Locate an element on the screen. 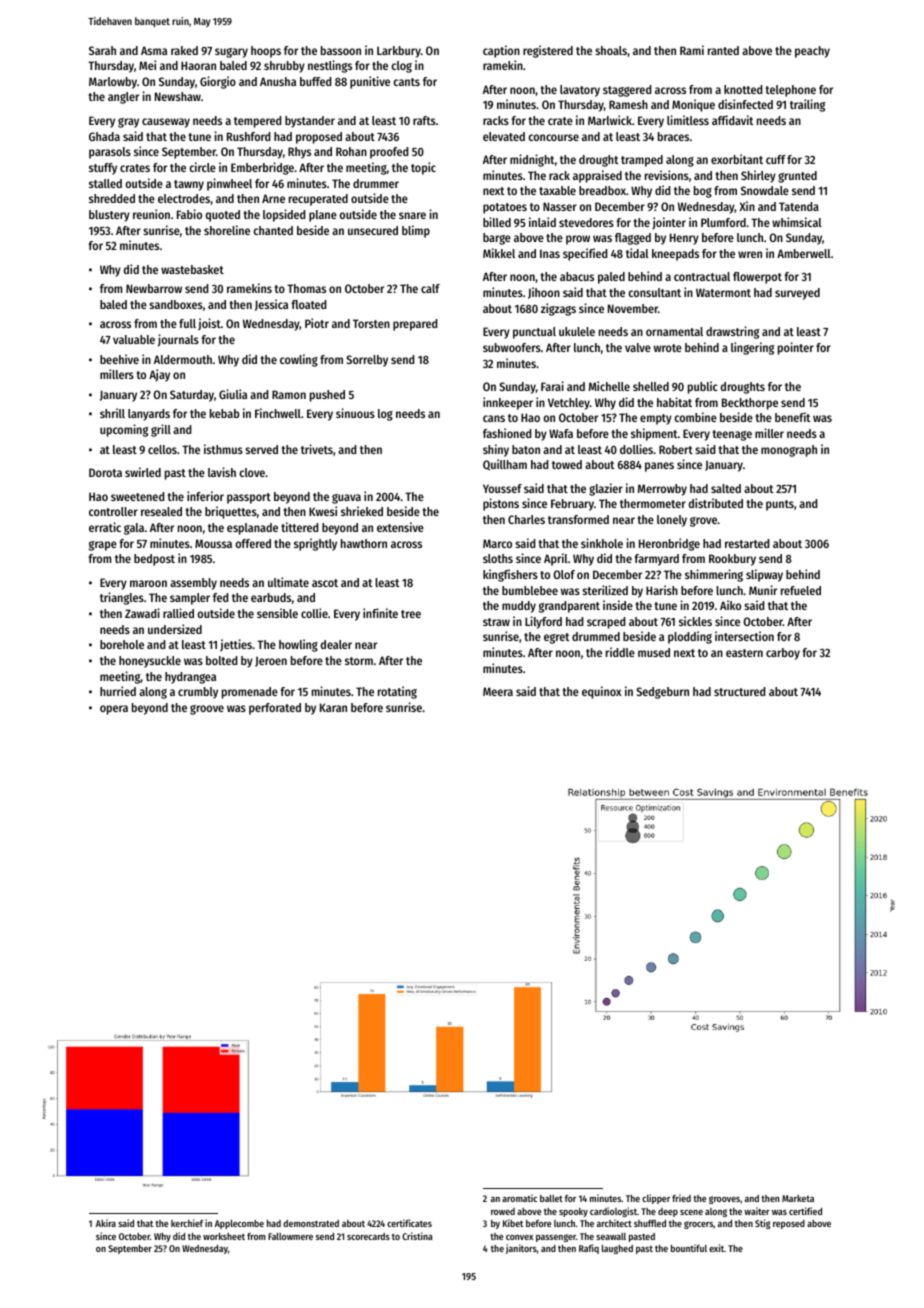  opera is located at coordinates (114, 710).
